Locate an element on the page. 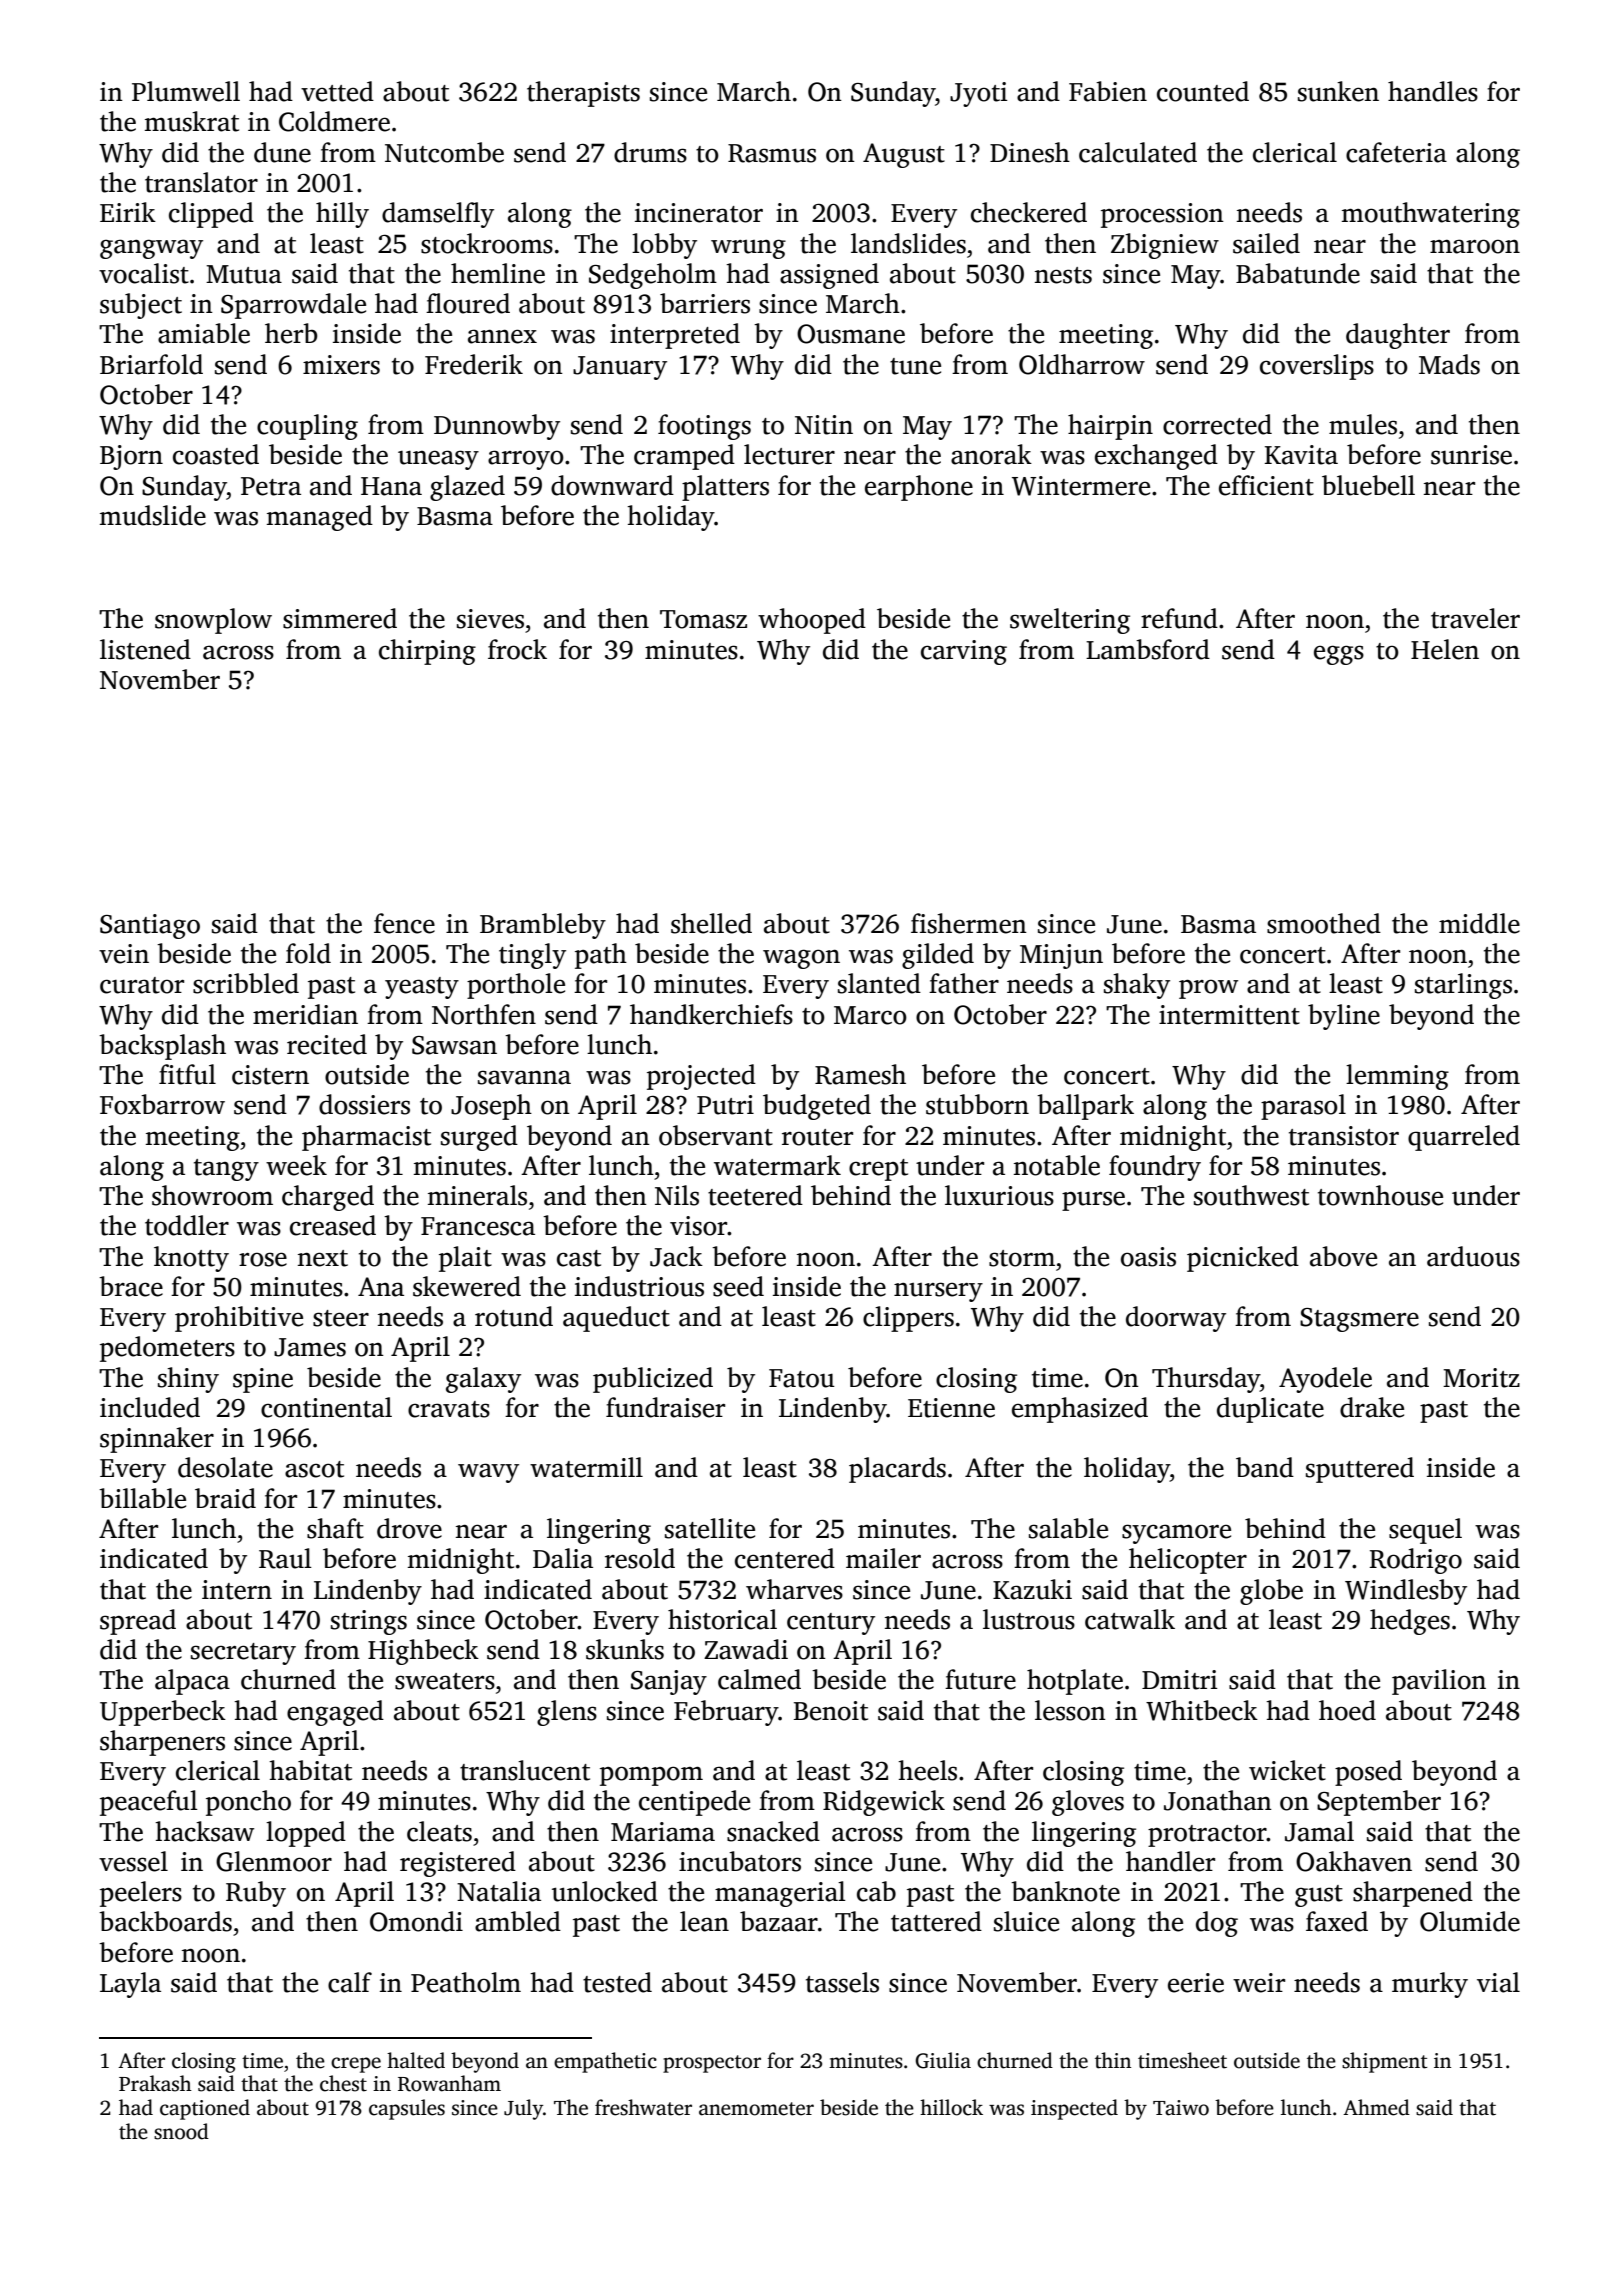 Image resolution: width=1620 pixels, height=2292 pixels. Tomasz is located at coordinates (703, 619).
